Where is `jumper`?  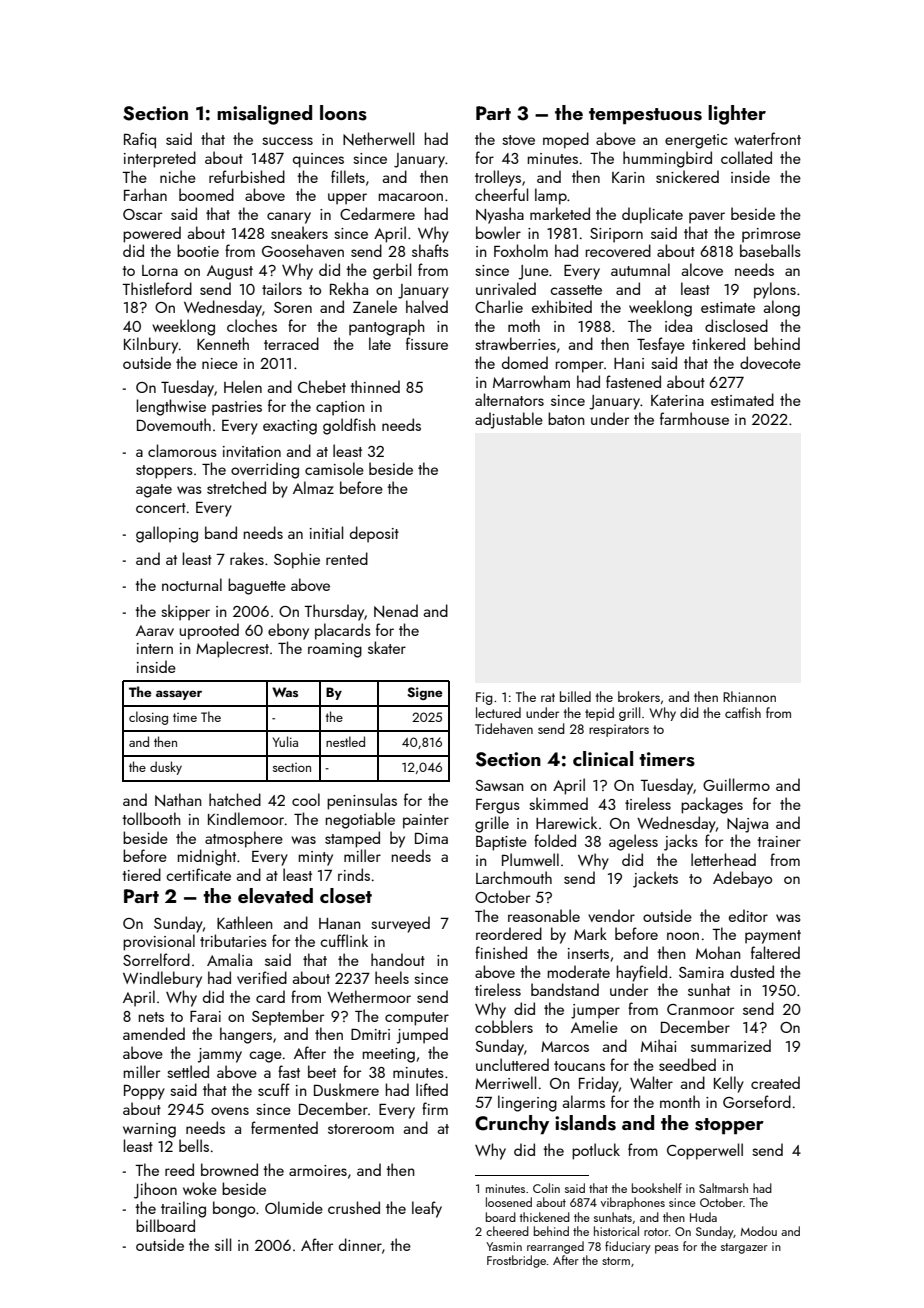 jumper is located at coordinates (595, 1011).
